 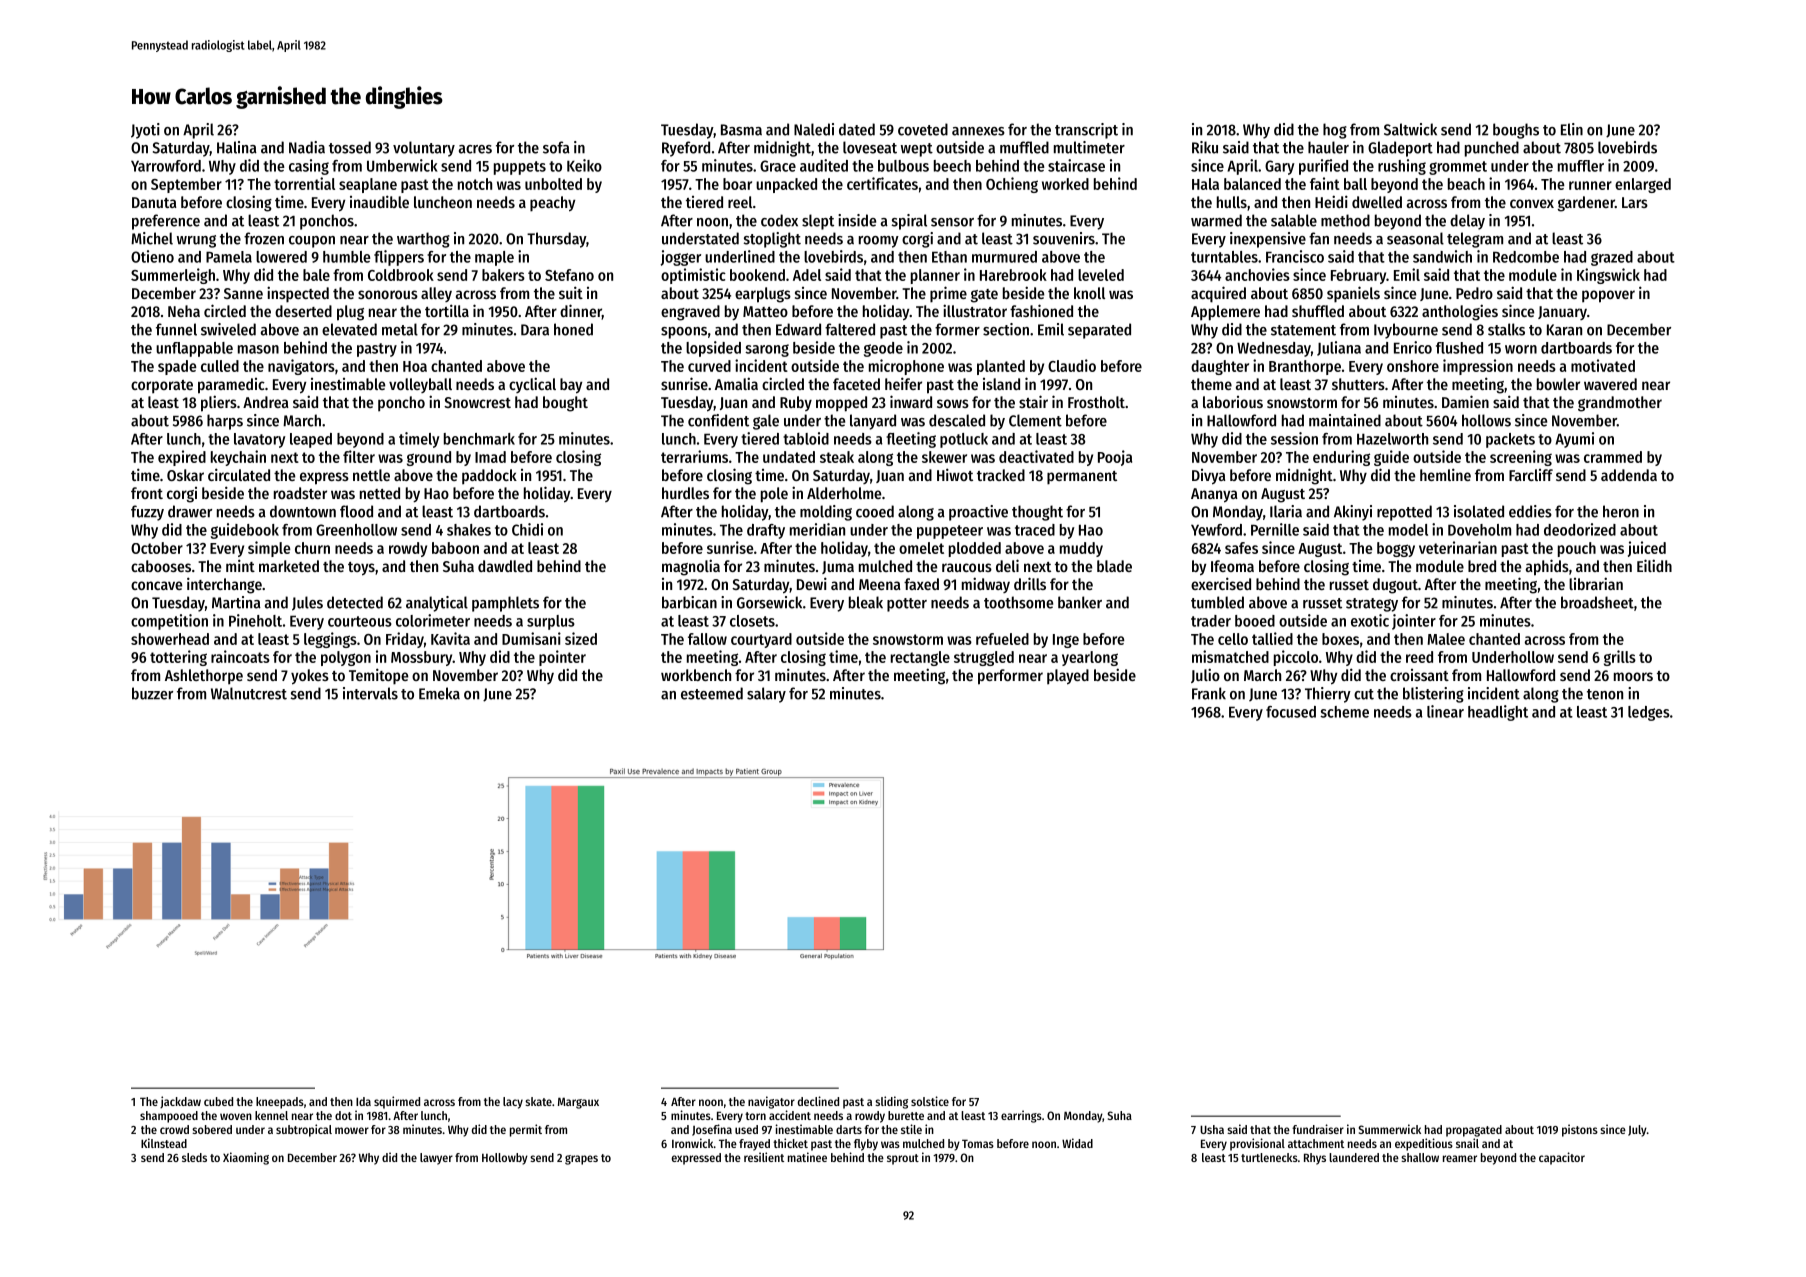 I want to click on prime, so click(x=948, y=294).
